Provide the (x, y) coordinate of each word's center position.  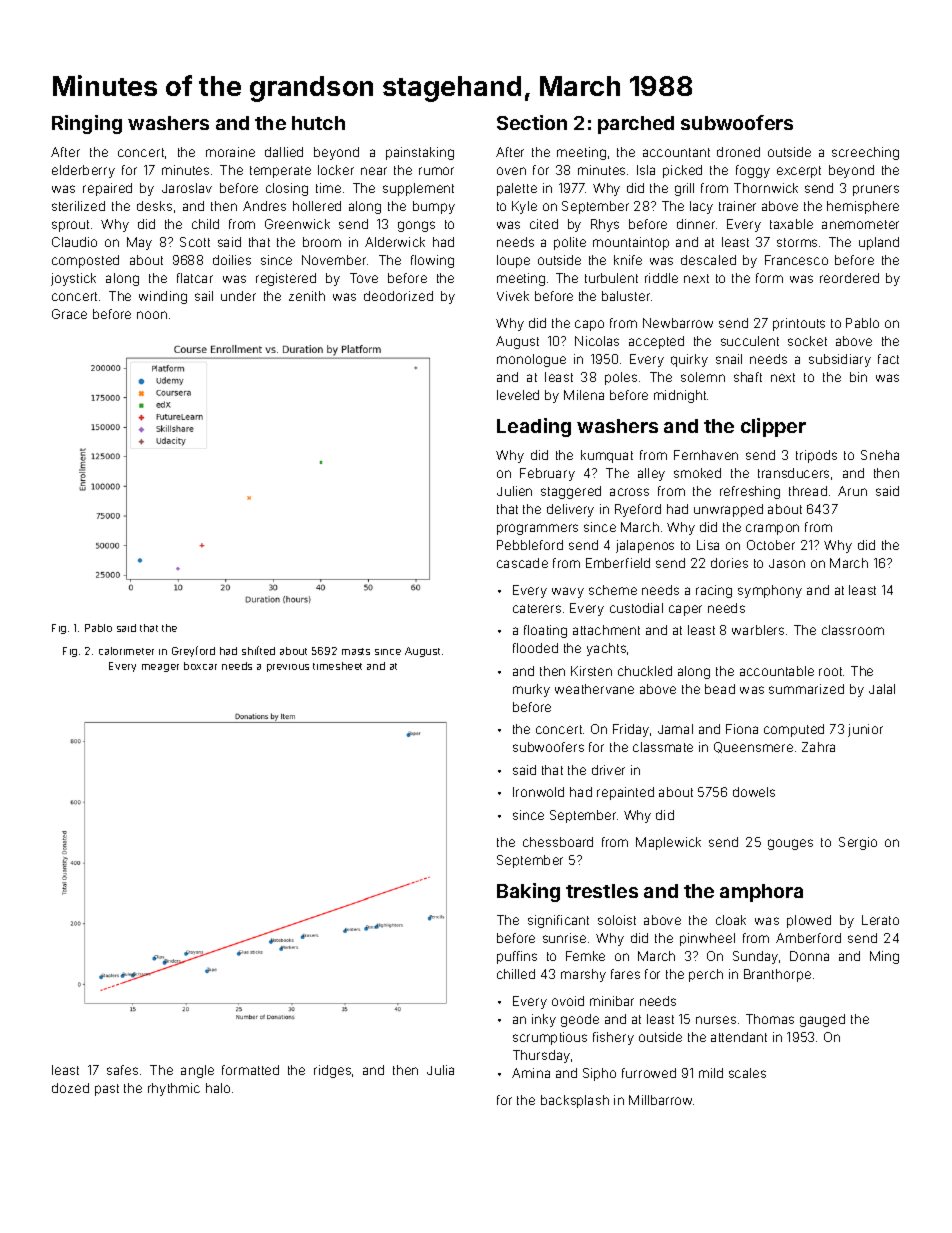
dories (729, 563)
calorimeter (126, 651)
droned (738, 152)
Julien (514, 491)
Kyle (524, 207)
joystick (73, 279)
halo (218, 1088)
